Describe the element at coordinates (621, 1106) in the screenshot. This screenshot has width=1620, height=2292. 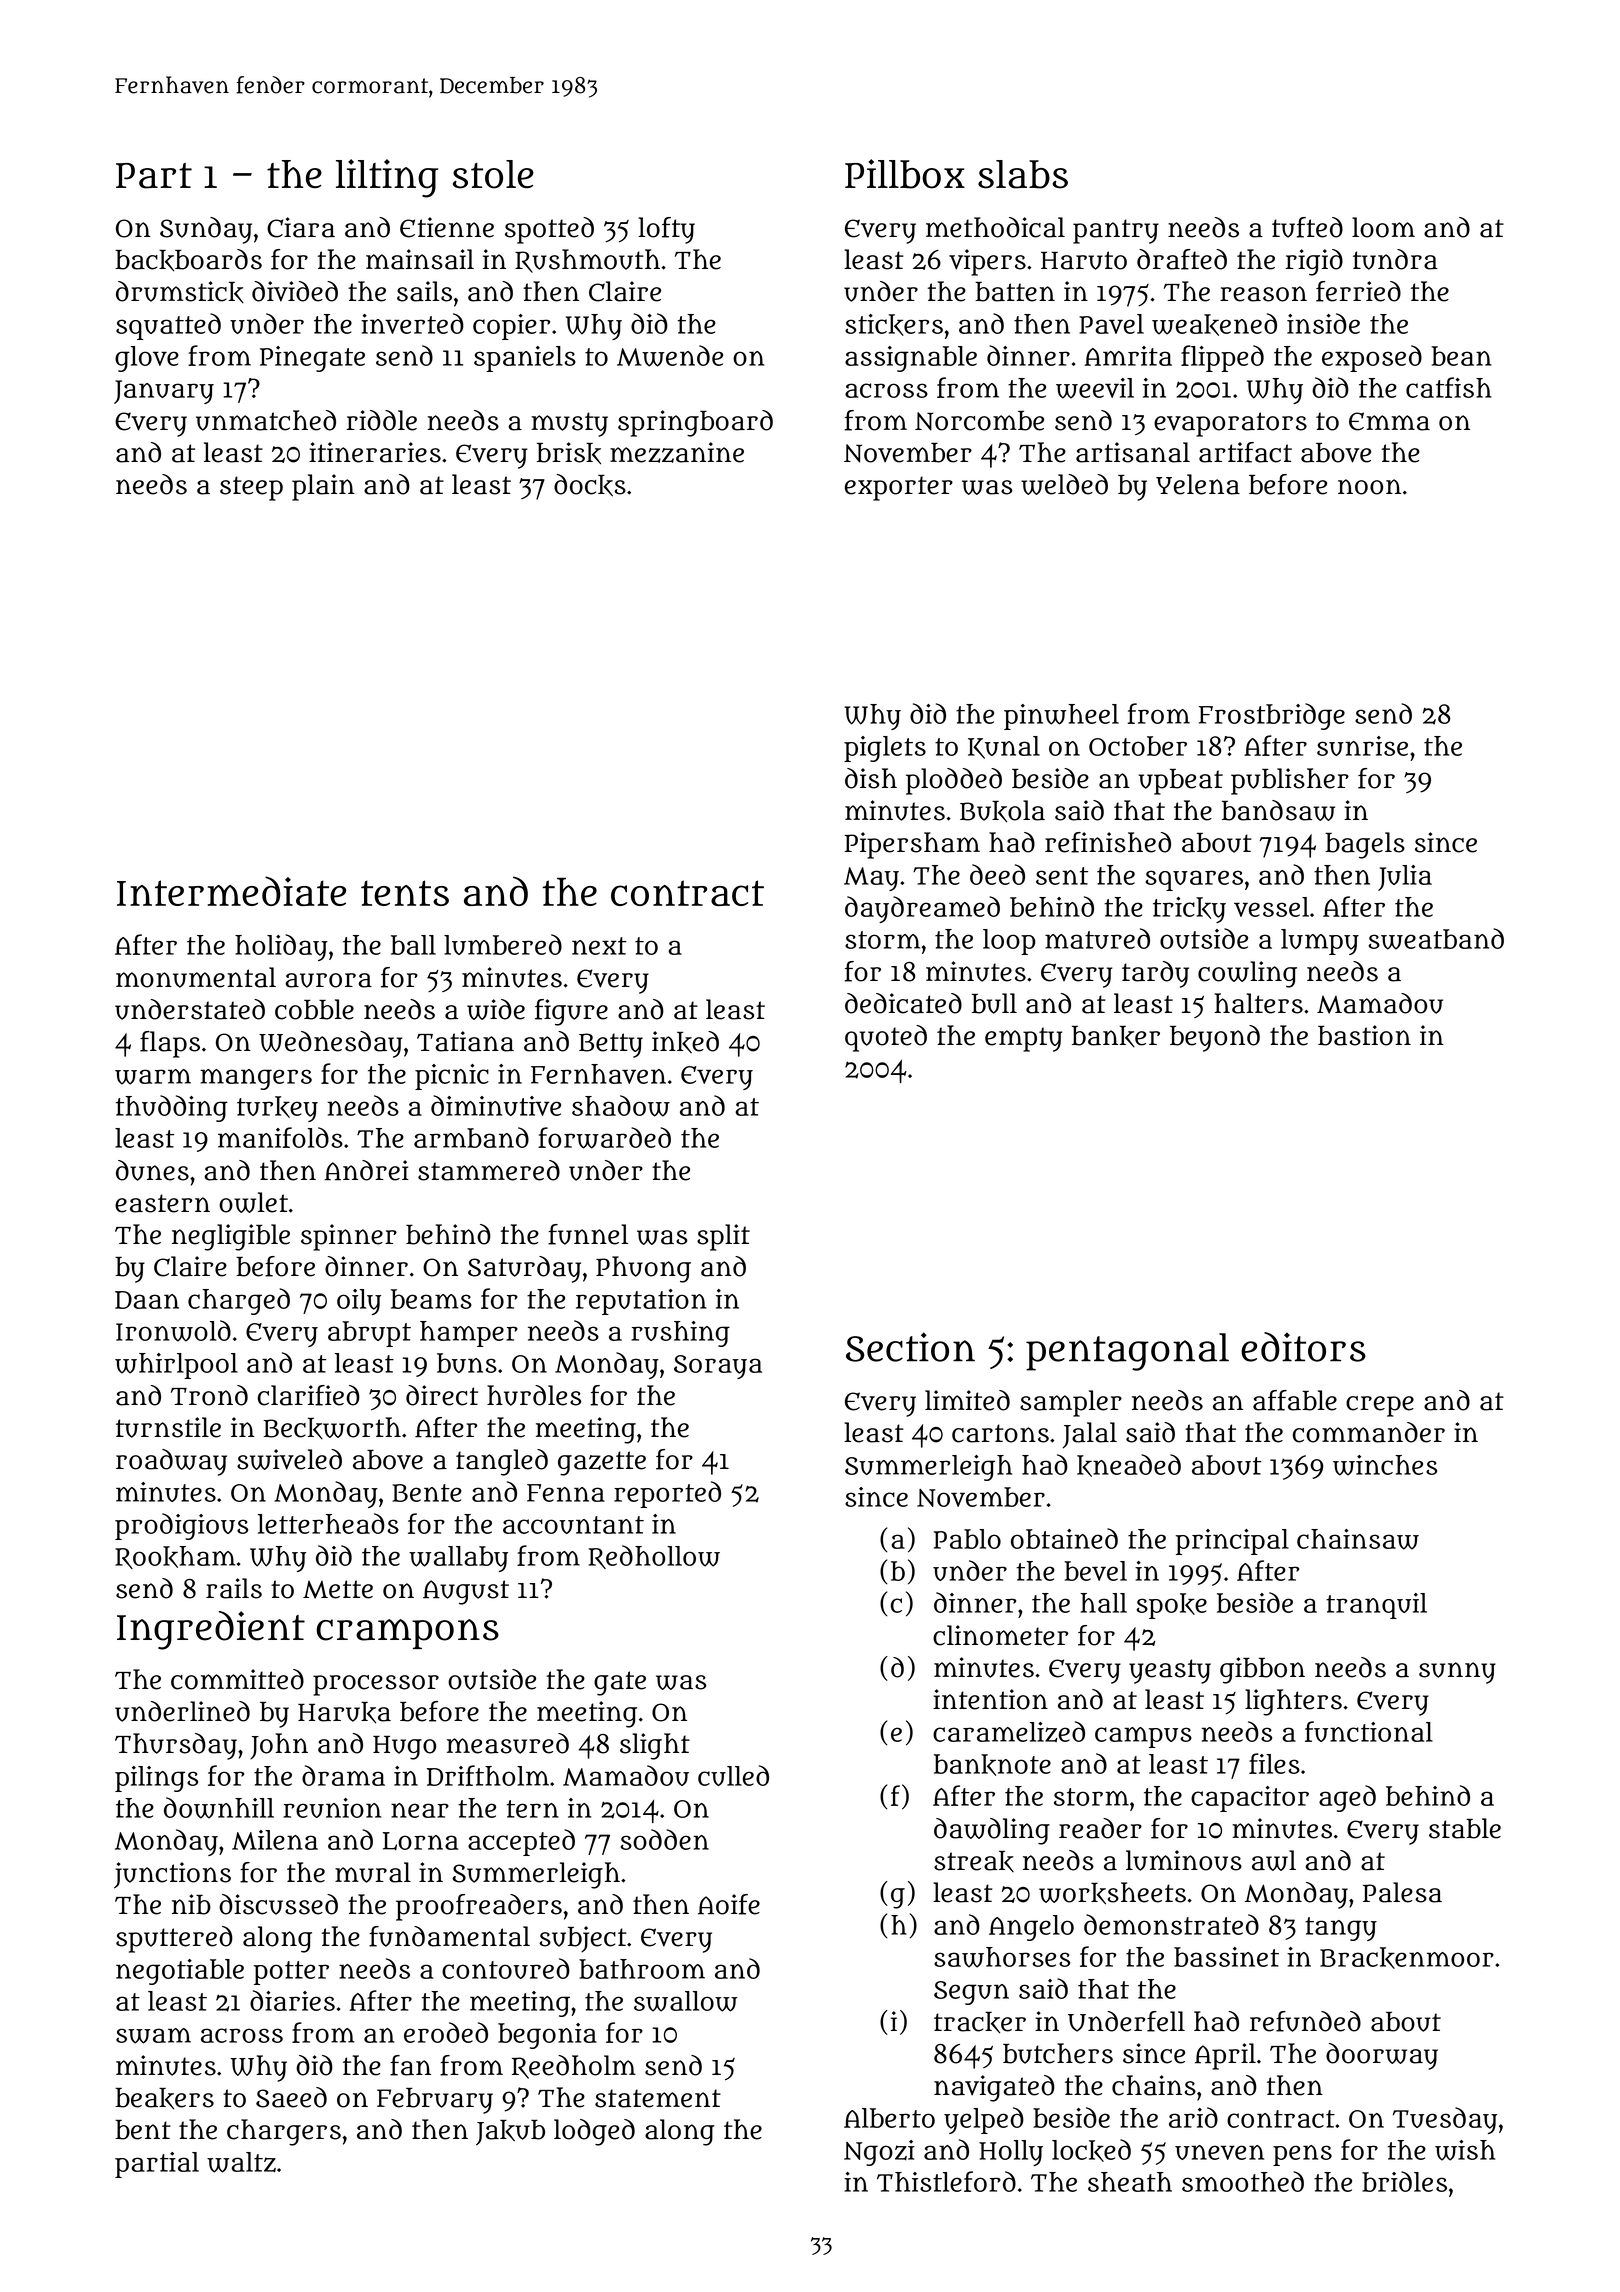
I see `shadow` at that location.
